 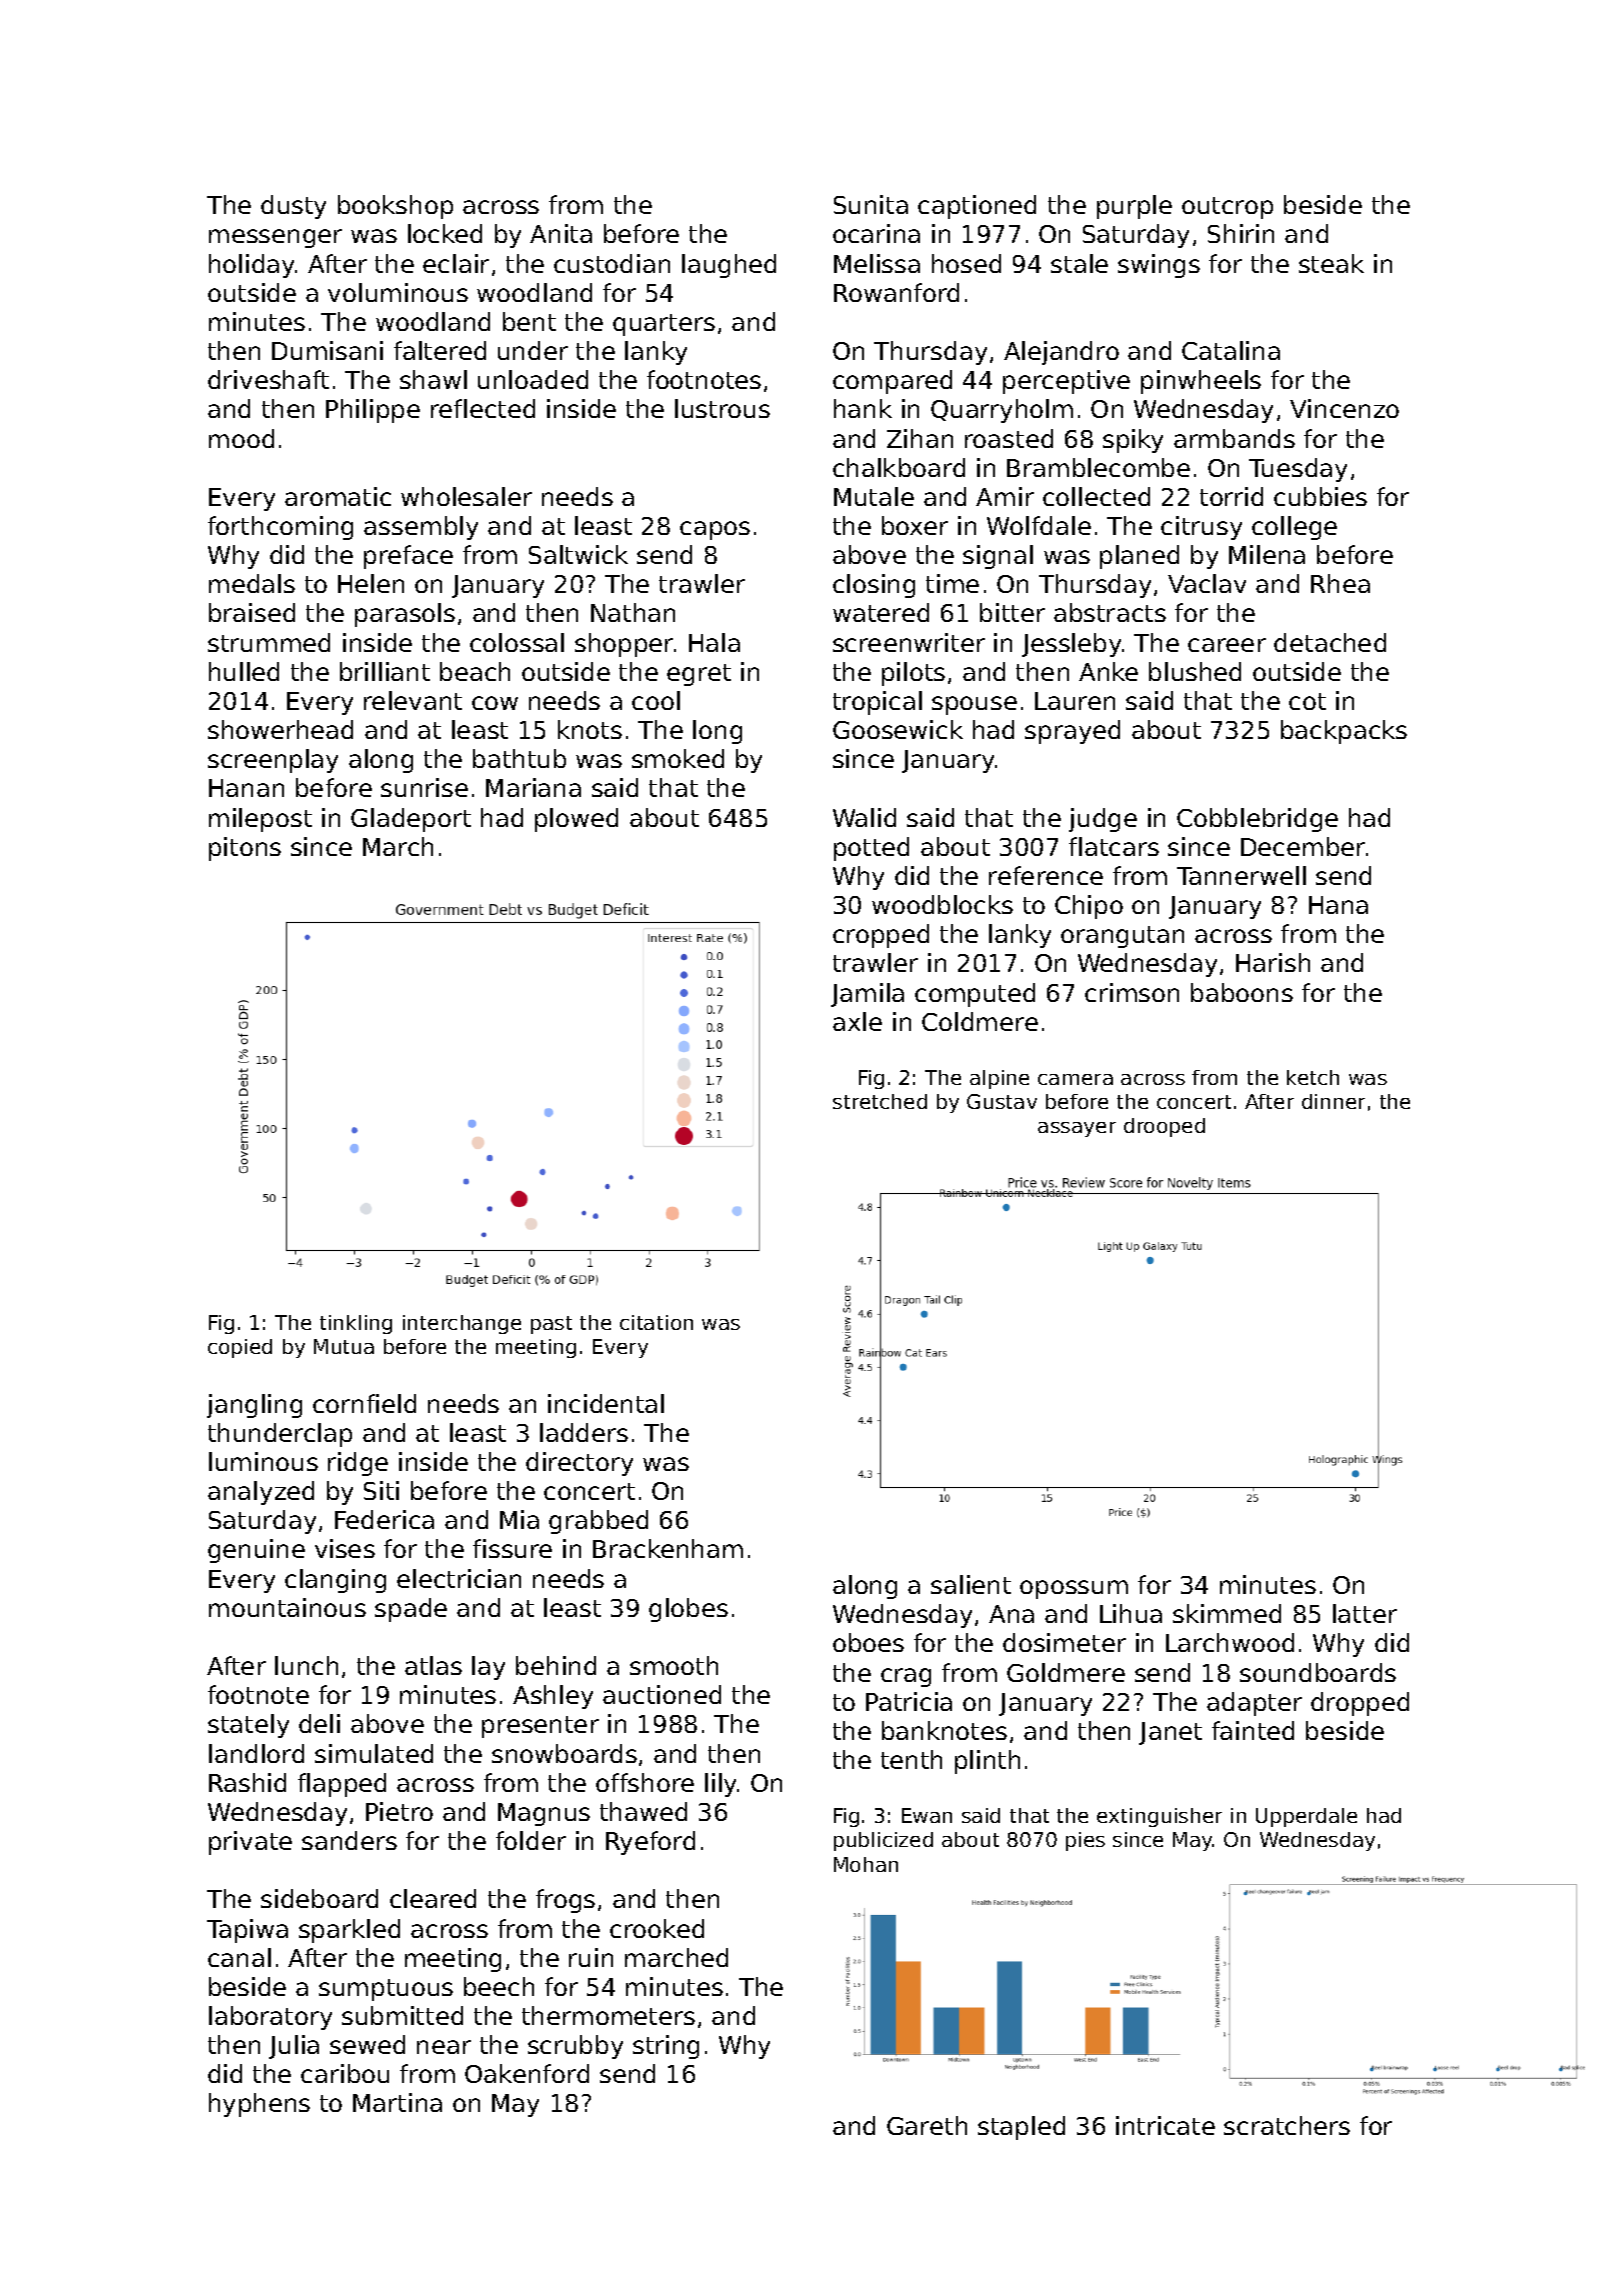 What do you see at coordinates (668, 1548) in the image?
I see `Brackenham` at bounding box center [668, 1548].
